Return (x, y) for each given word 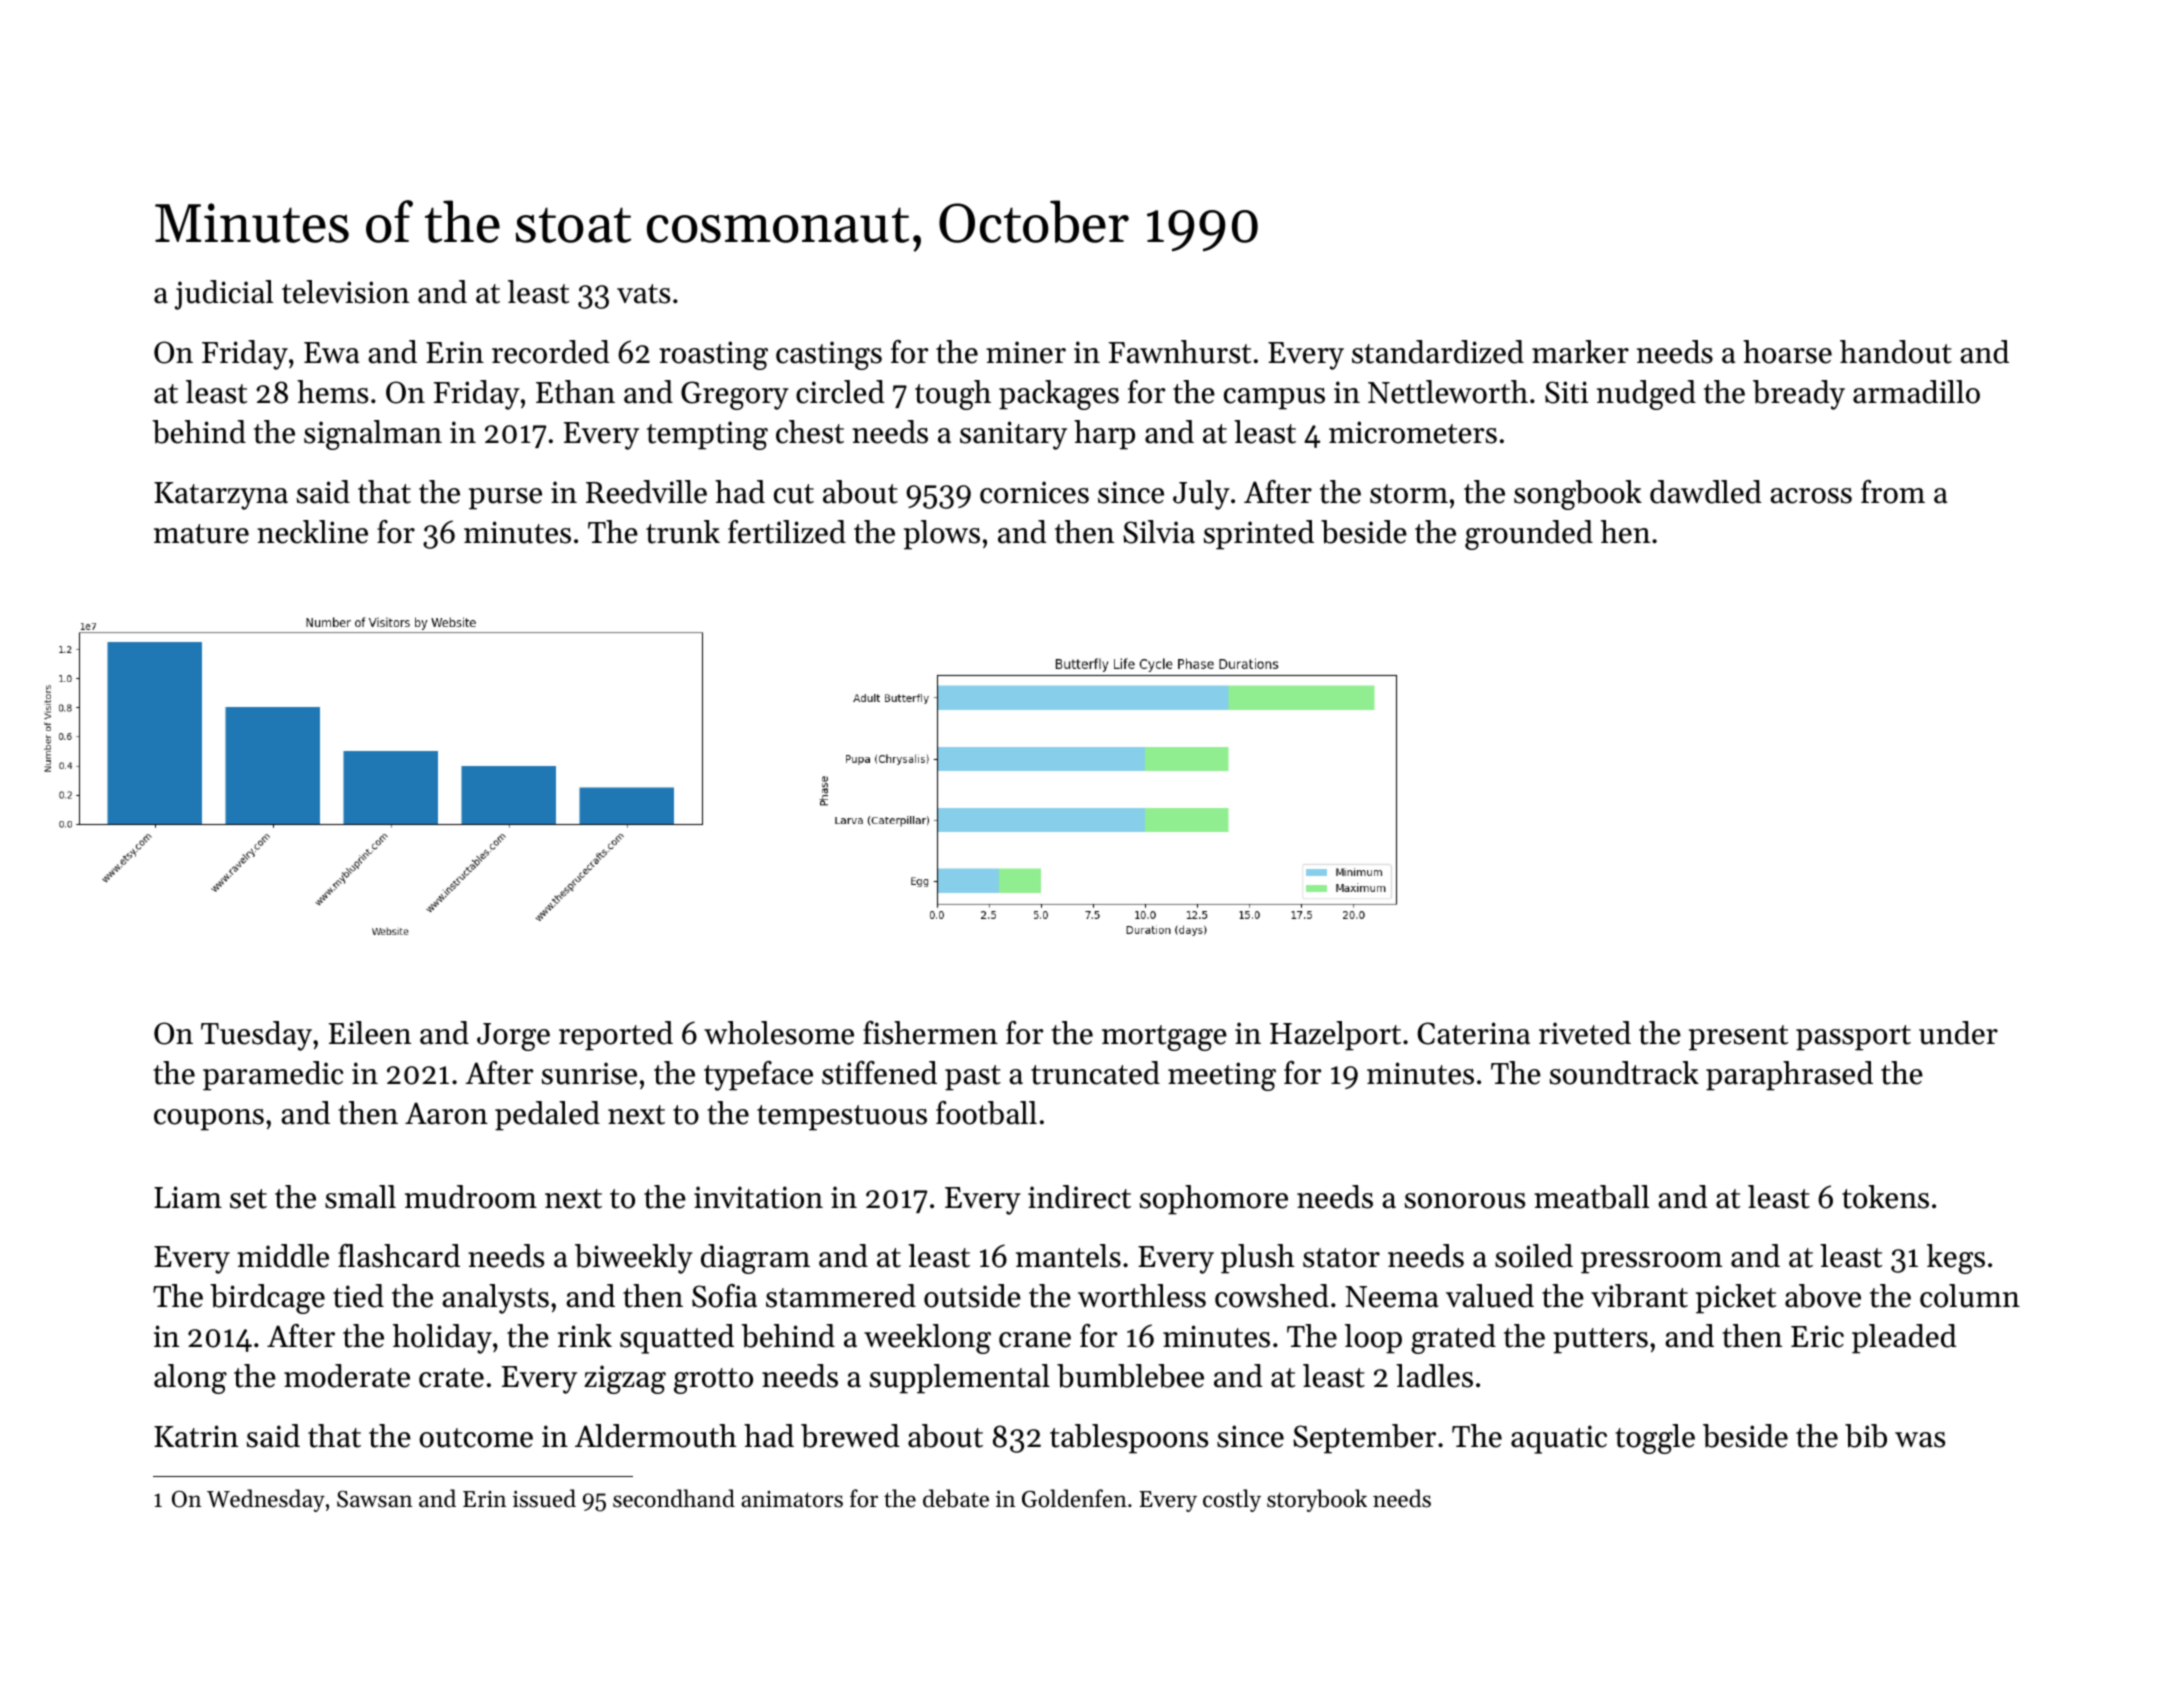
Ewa (331, 353)
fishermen (930, 1033)
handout (1896, 352)
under (1958, 1033)
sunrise (589, 1073)
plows (942, 535)
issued (544, 1498)
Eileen (370, 1033)
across (1811, 496)
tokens (1885, 1197)
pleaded (1904, 1339)
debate (956, 1498)
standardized (1438, 352)
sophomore (1214, 1200)
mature (201, 534)
